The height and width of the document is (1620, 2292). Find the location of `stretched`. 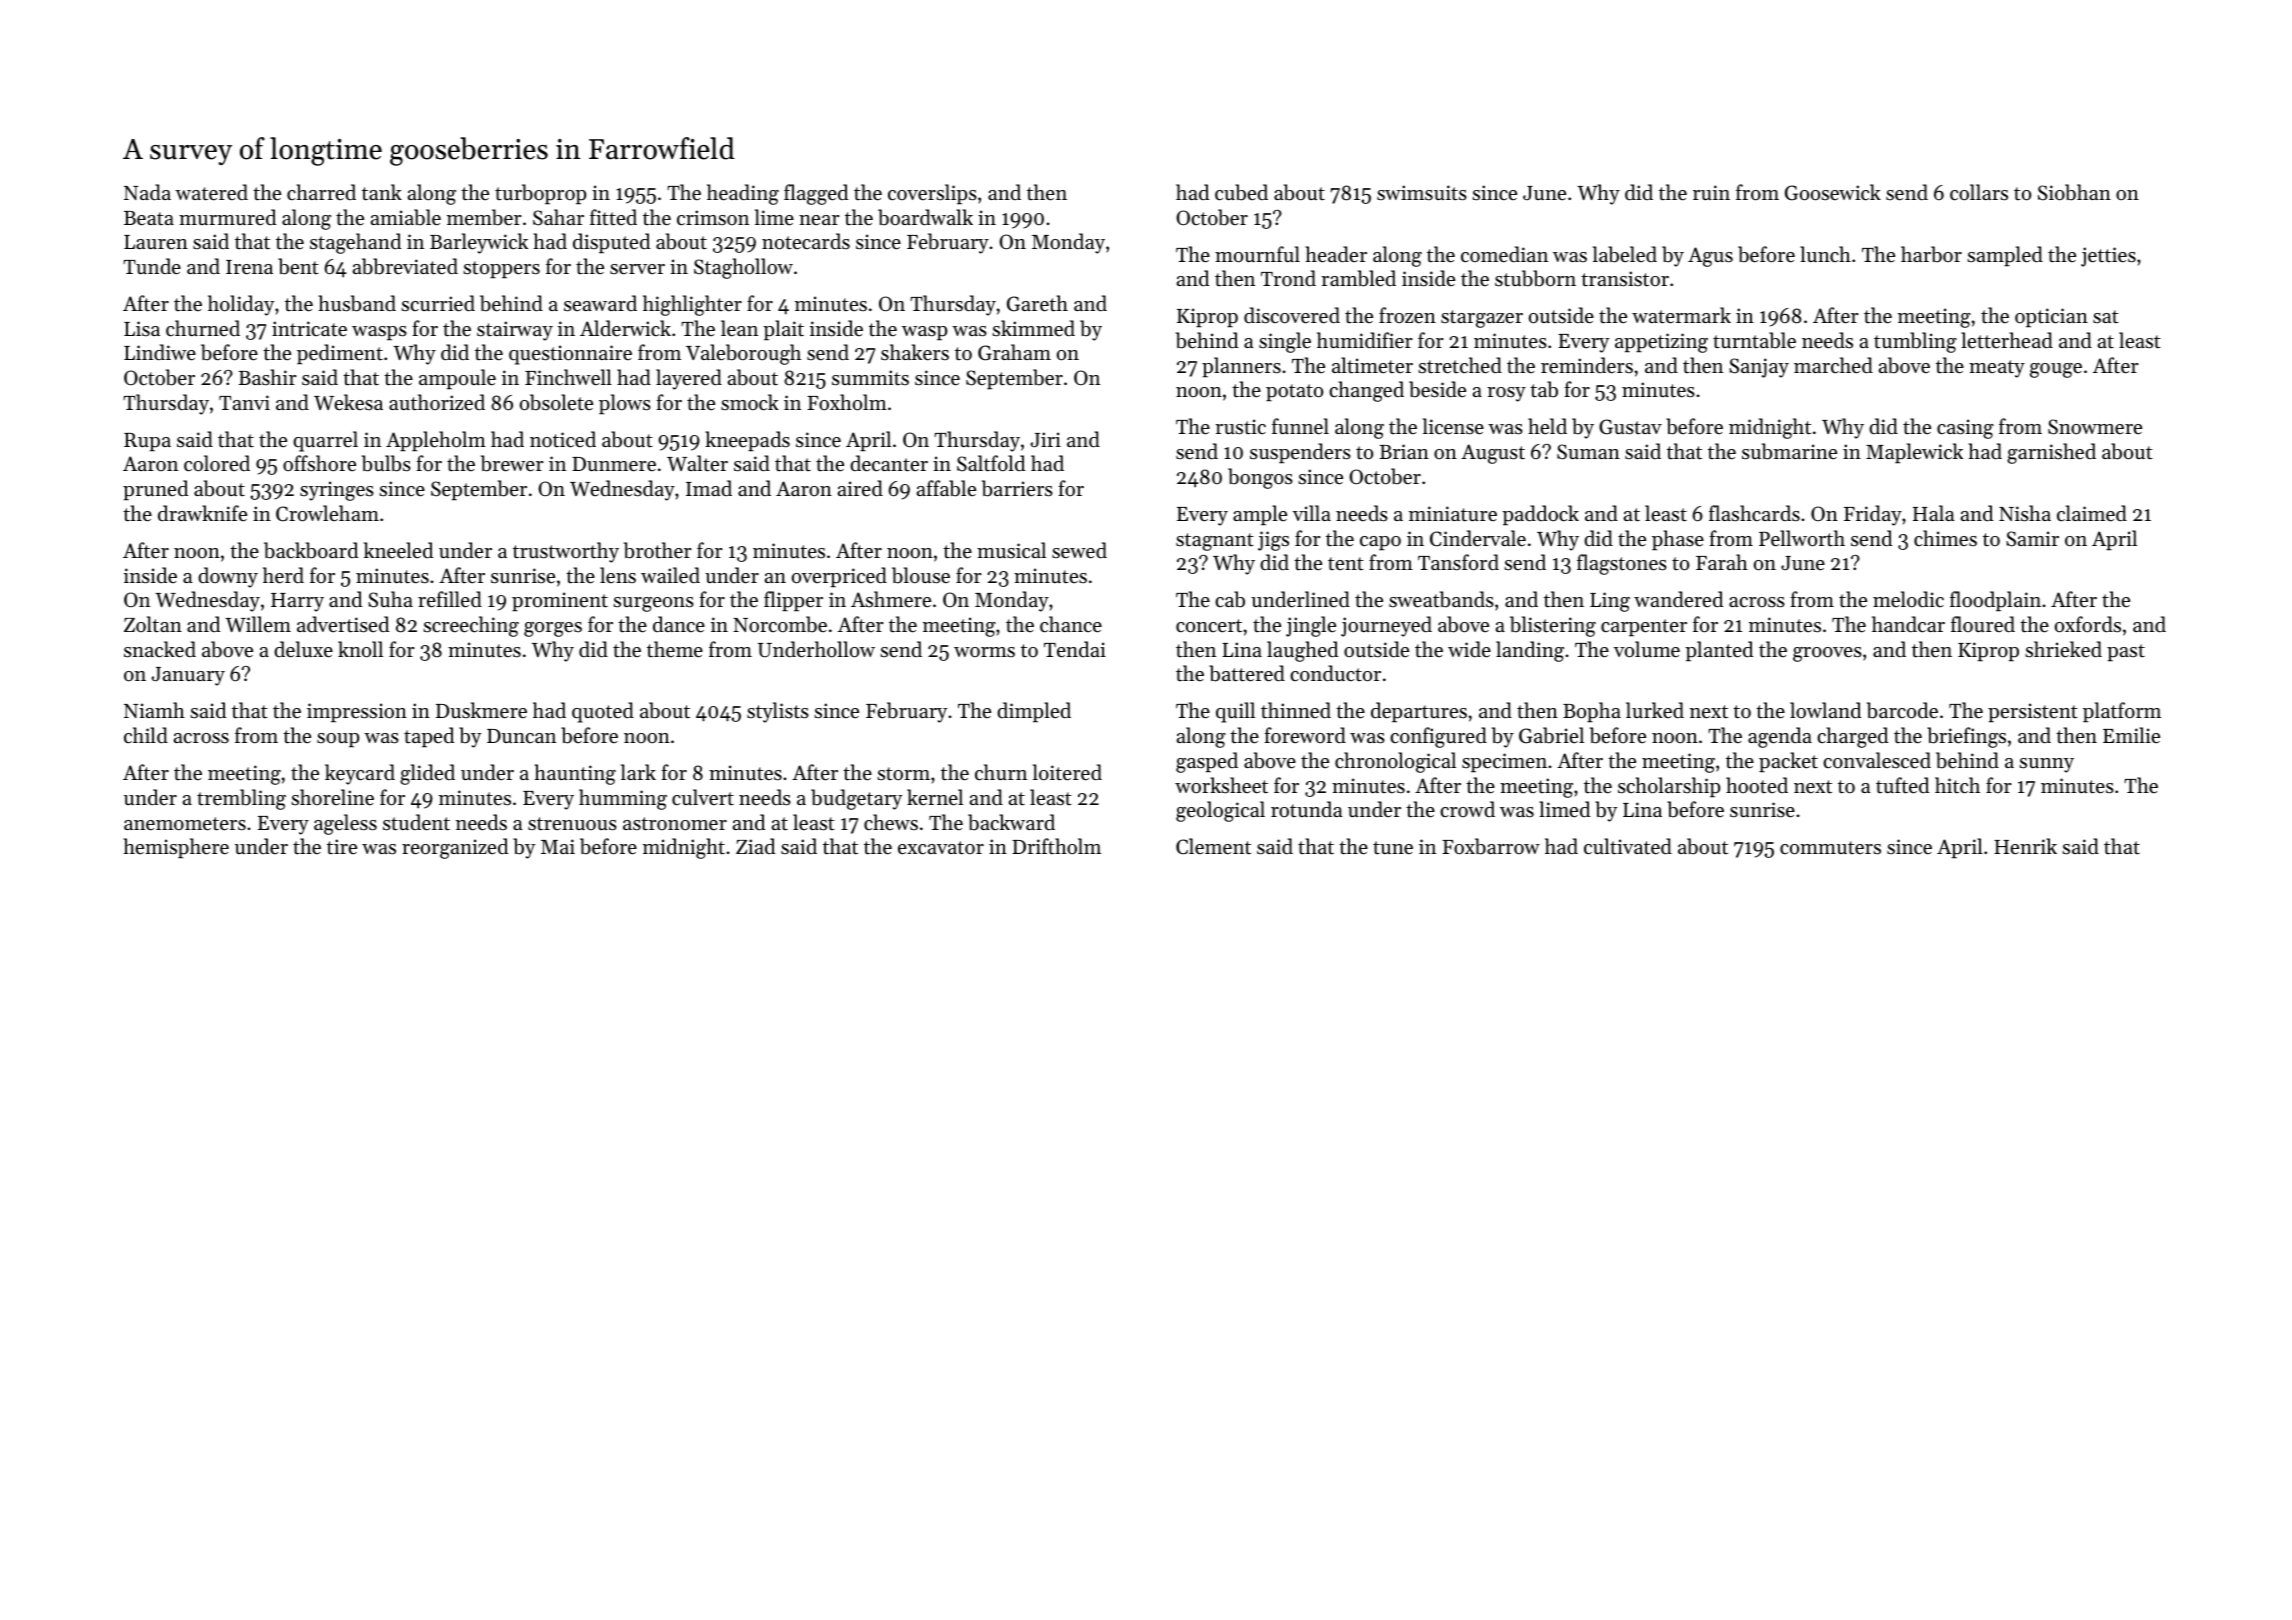

stretched is located at coordinates (1460, 365).
